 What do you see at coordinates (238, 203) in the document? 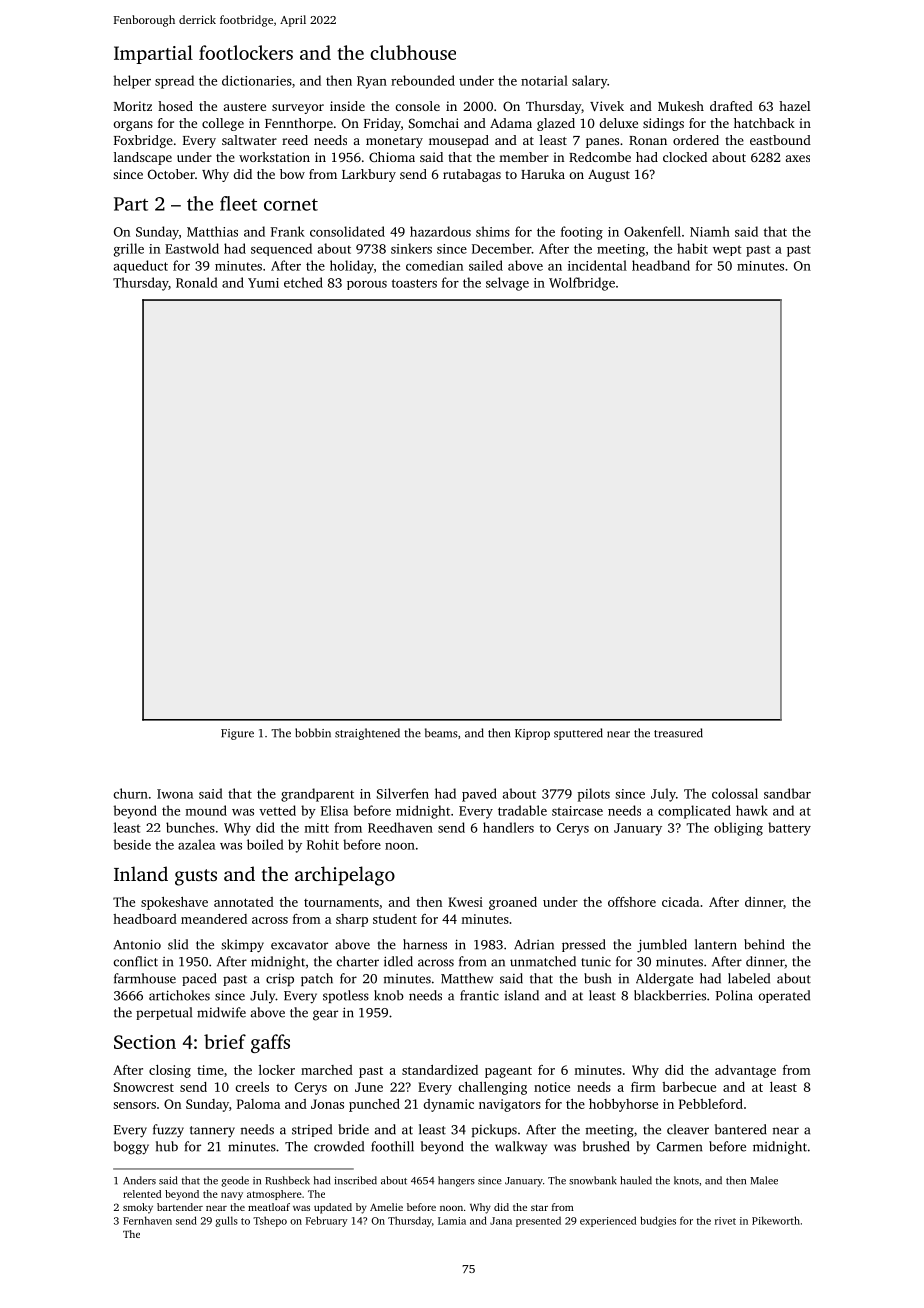
I see `fleet` at bounding box center [238, 203].
